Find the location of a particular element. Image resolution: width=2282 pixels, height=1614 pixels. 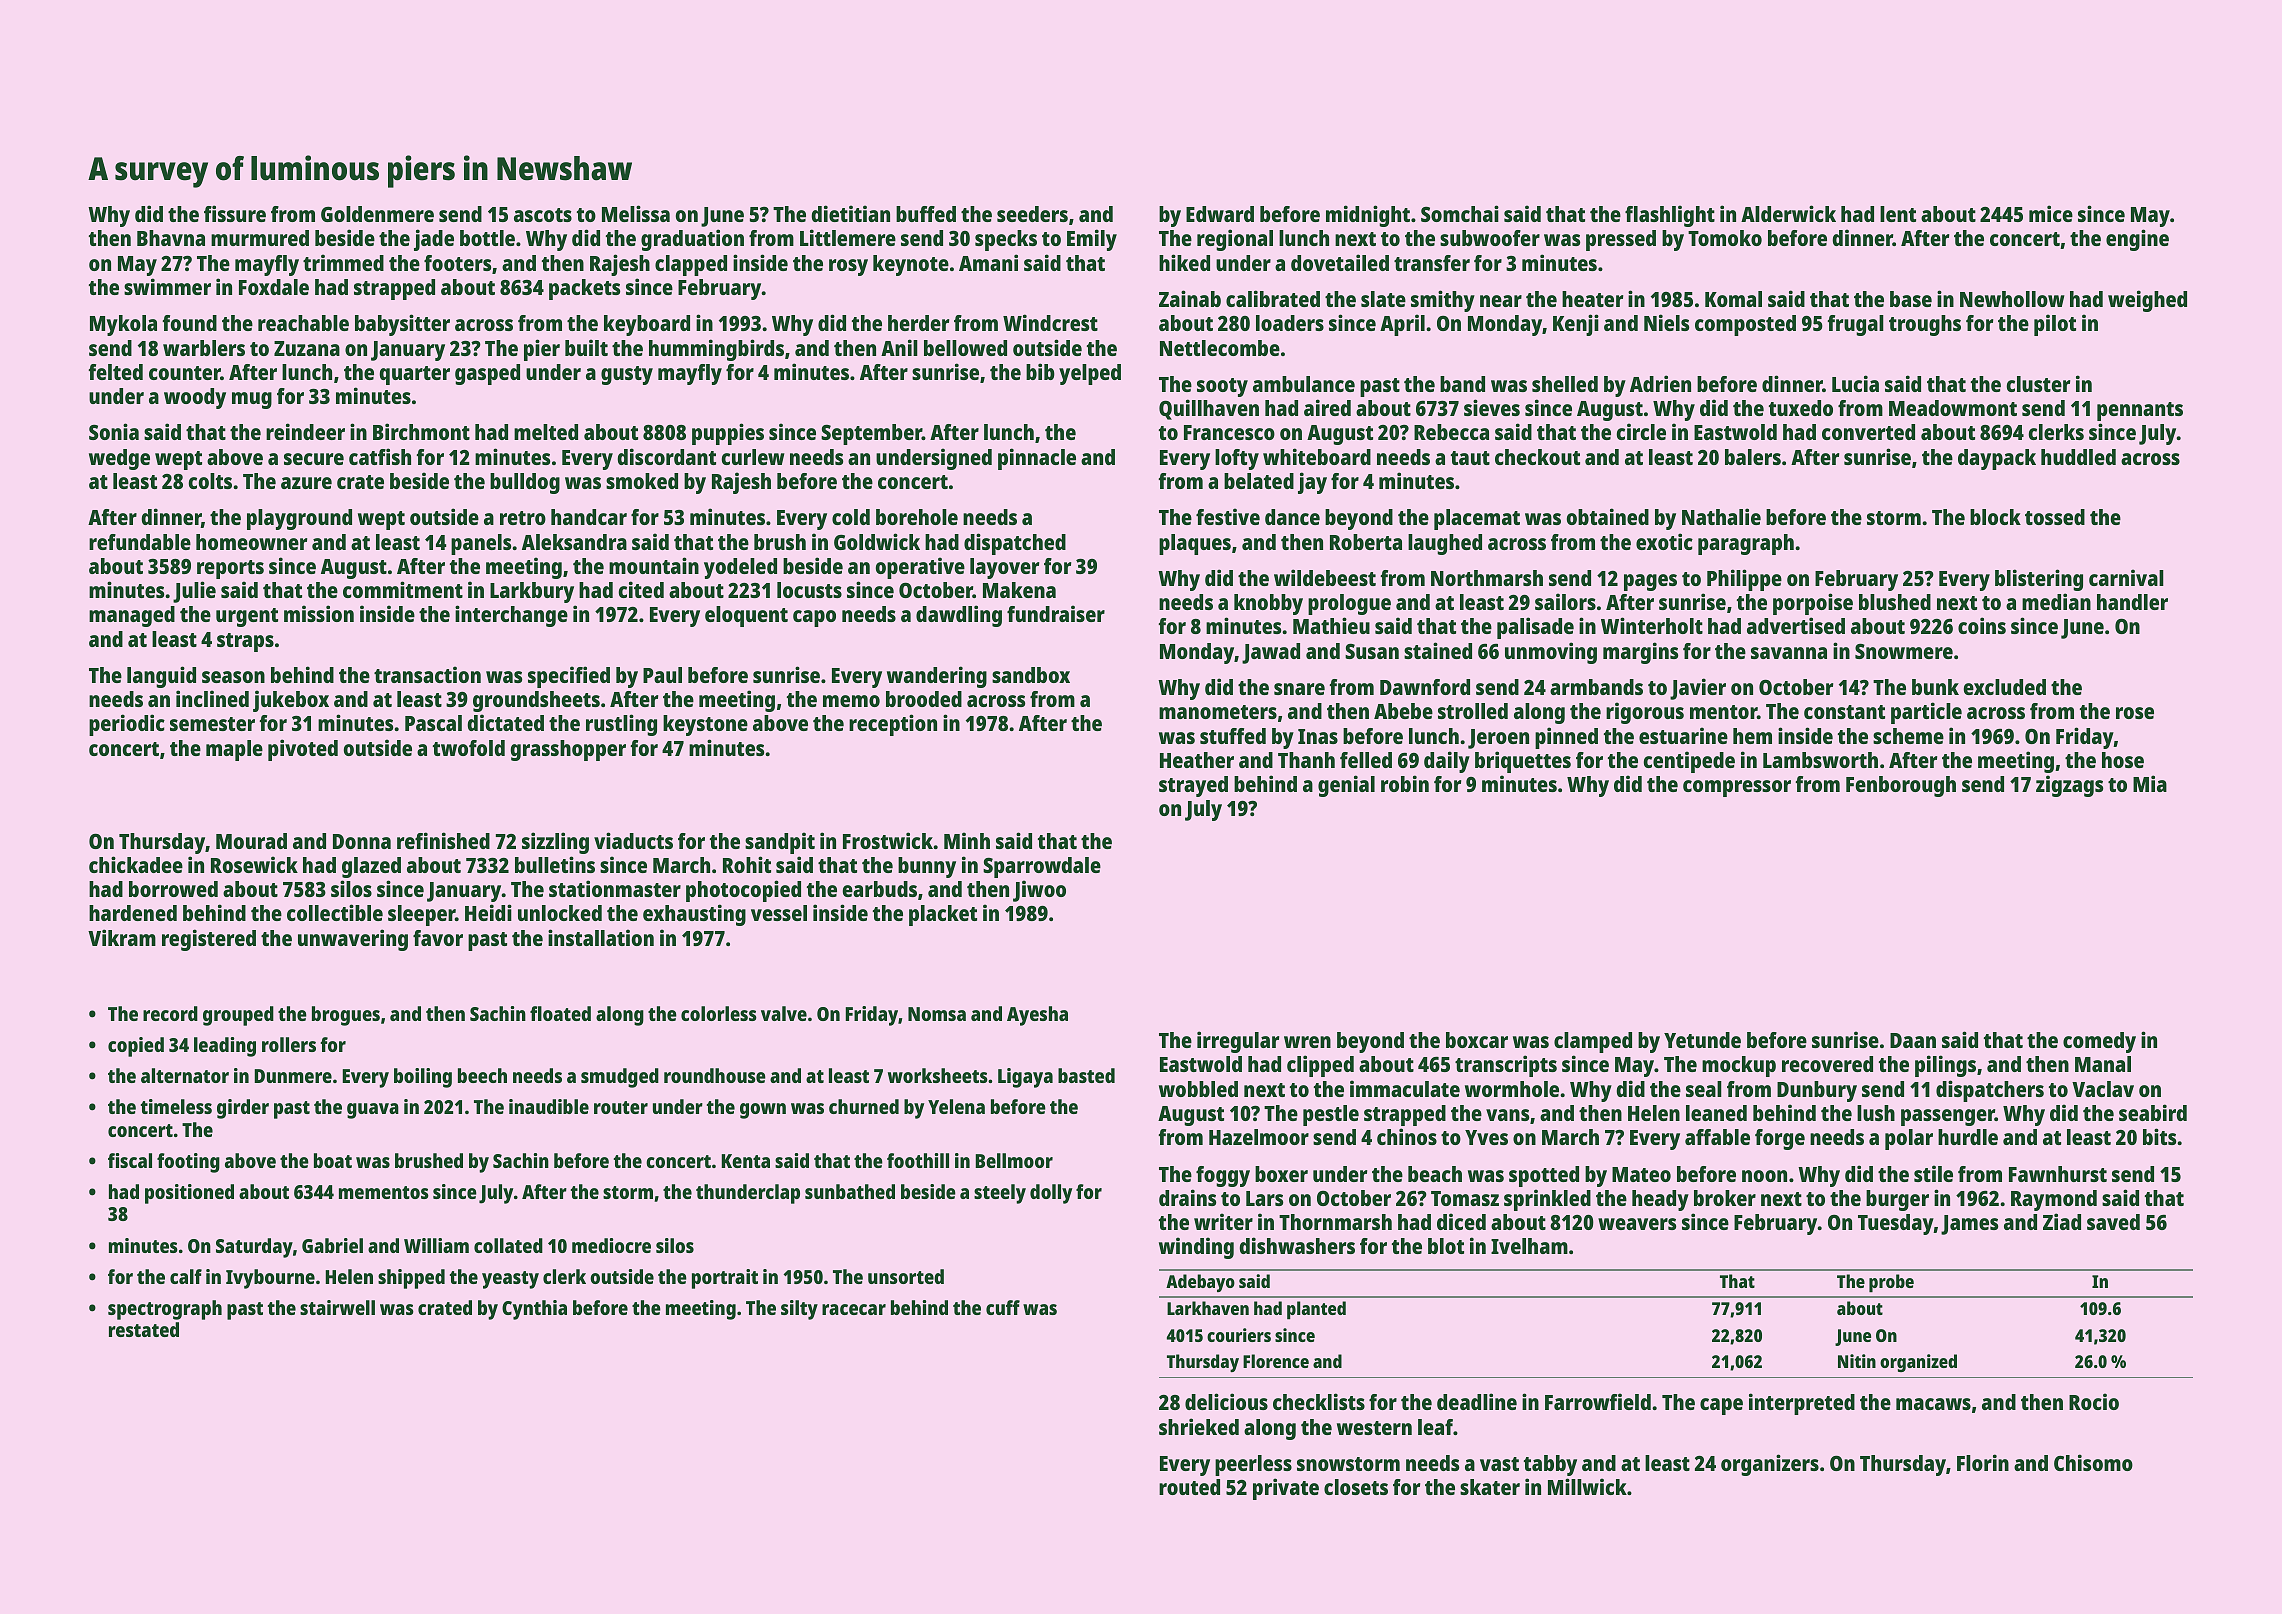

lent is located at coordinates (1898, 214).
